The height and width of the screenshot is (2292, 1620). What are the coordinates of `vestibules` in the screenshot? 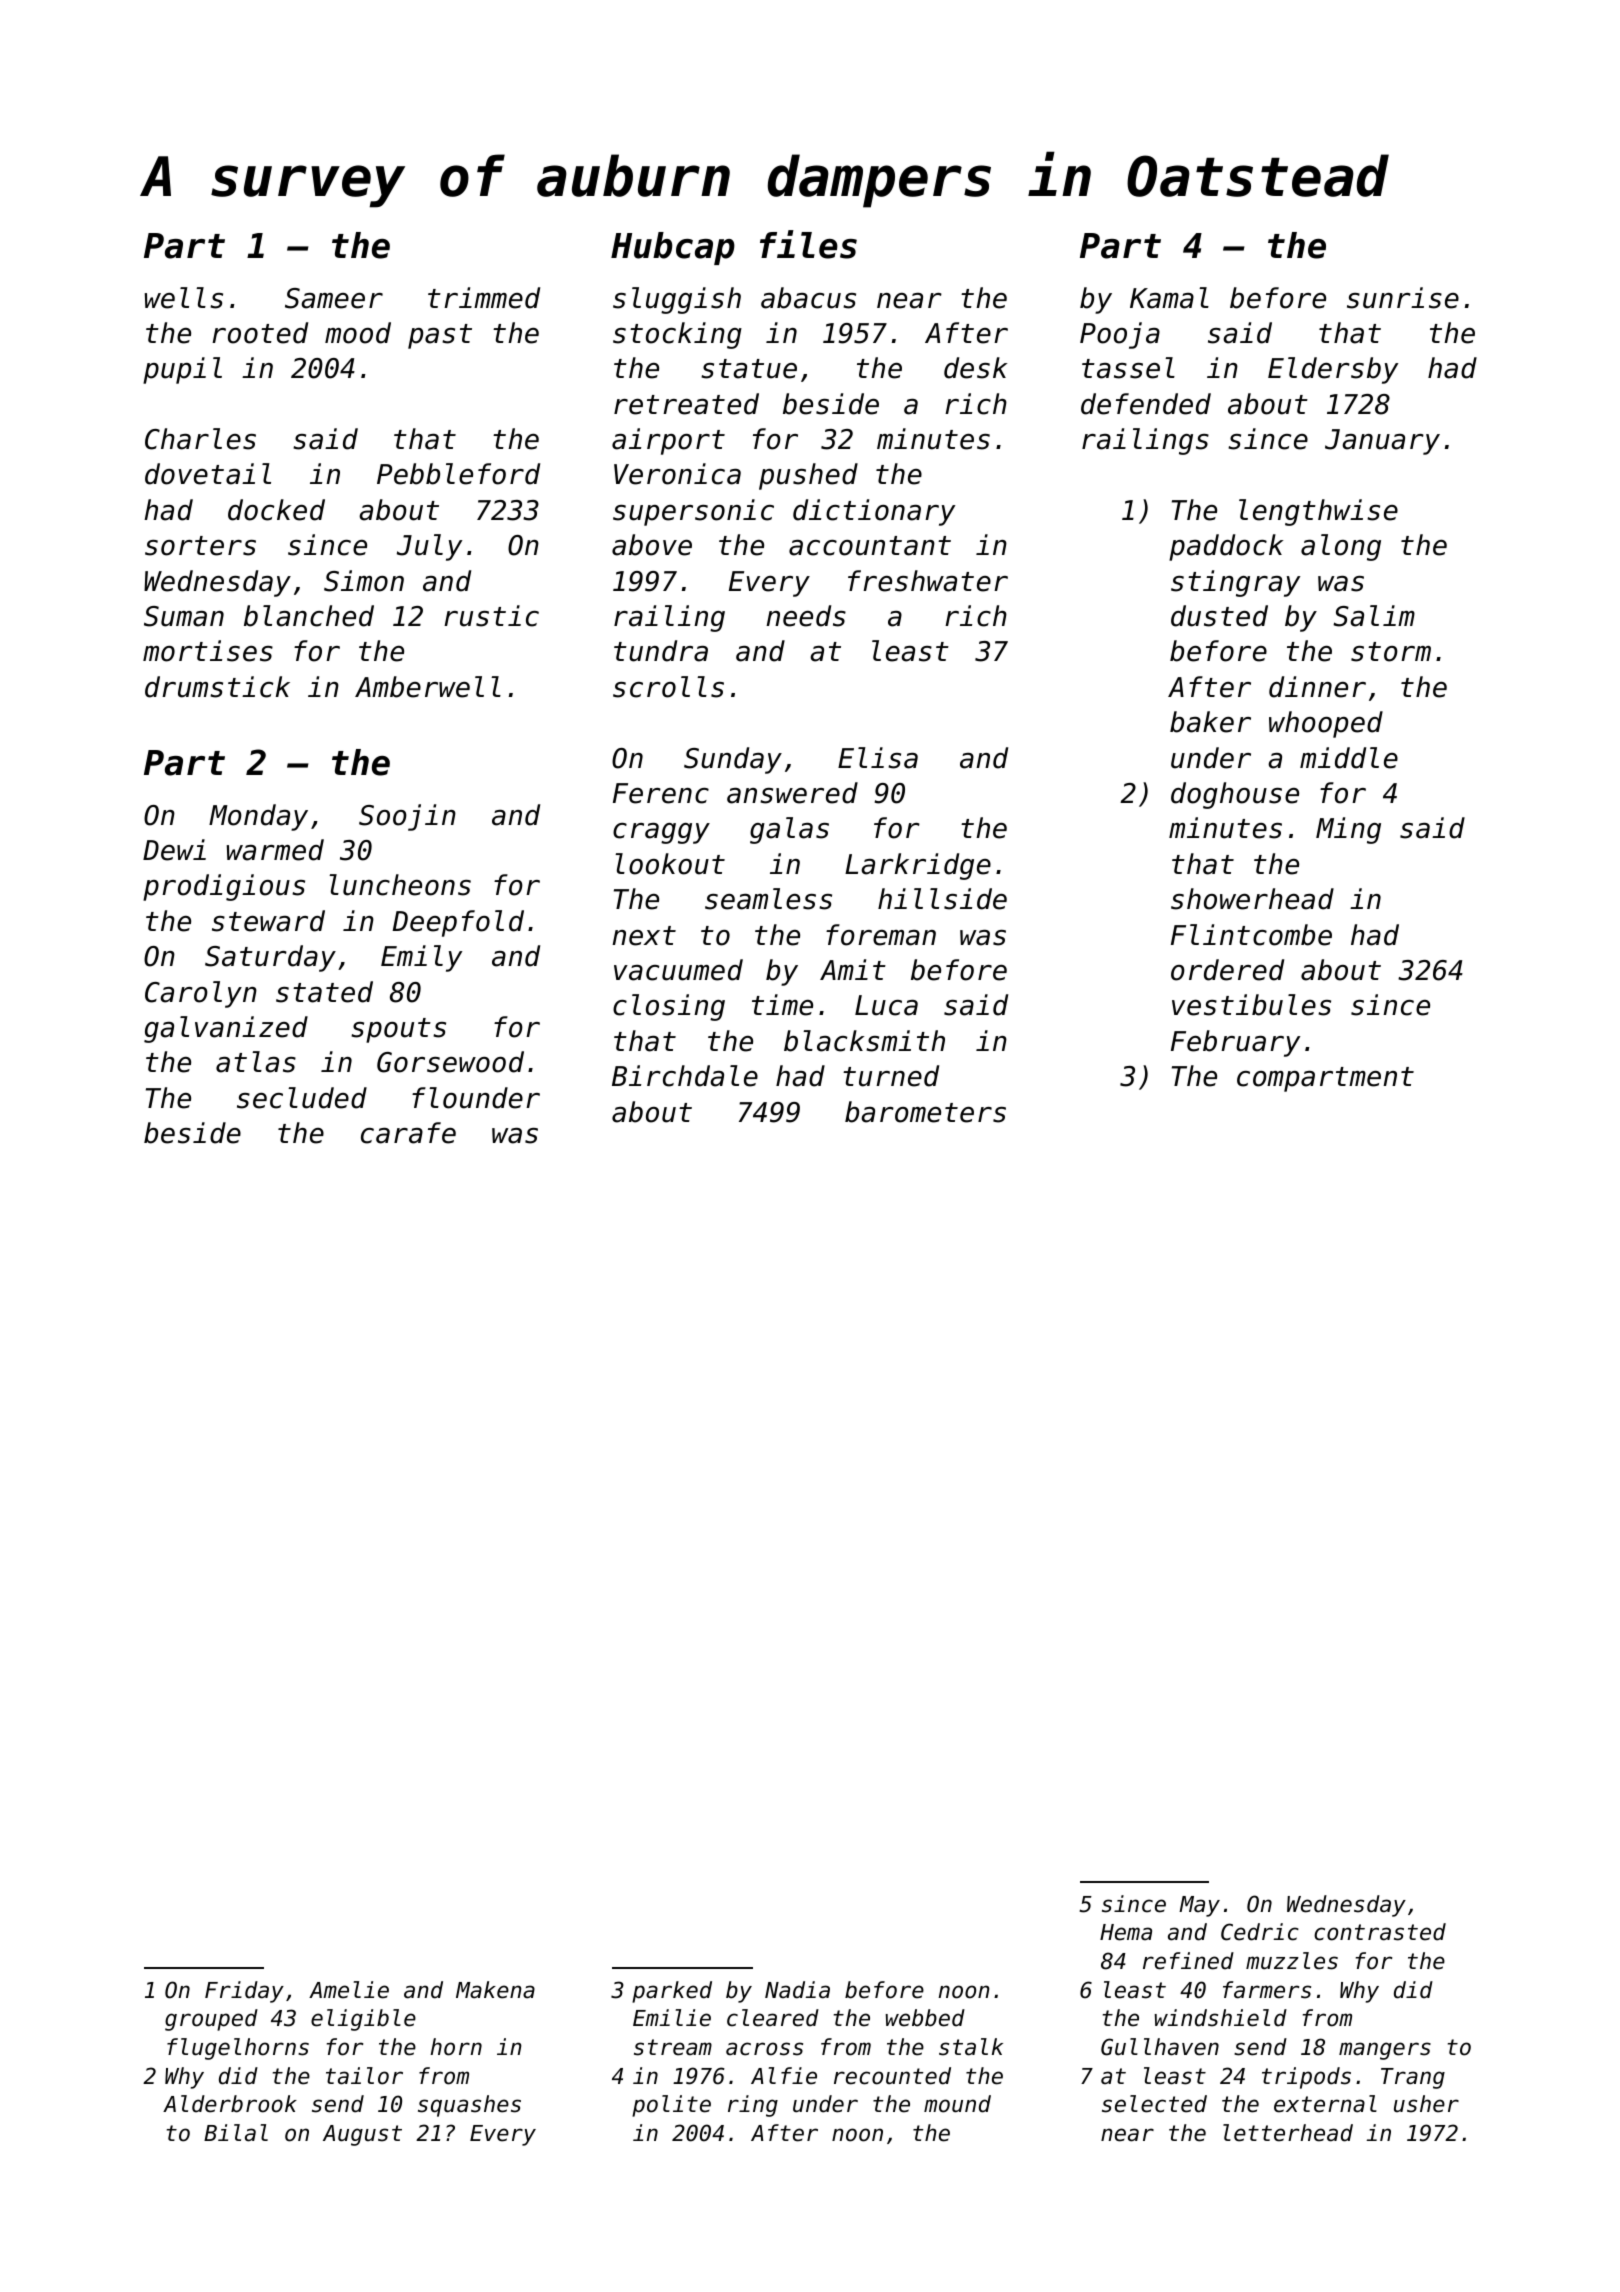 It's located at (1251, 1005).
